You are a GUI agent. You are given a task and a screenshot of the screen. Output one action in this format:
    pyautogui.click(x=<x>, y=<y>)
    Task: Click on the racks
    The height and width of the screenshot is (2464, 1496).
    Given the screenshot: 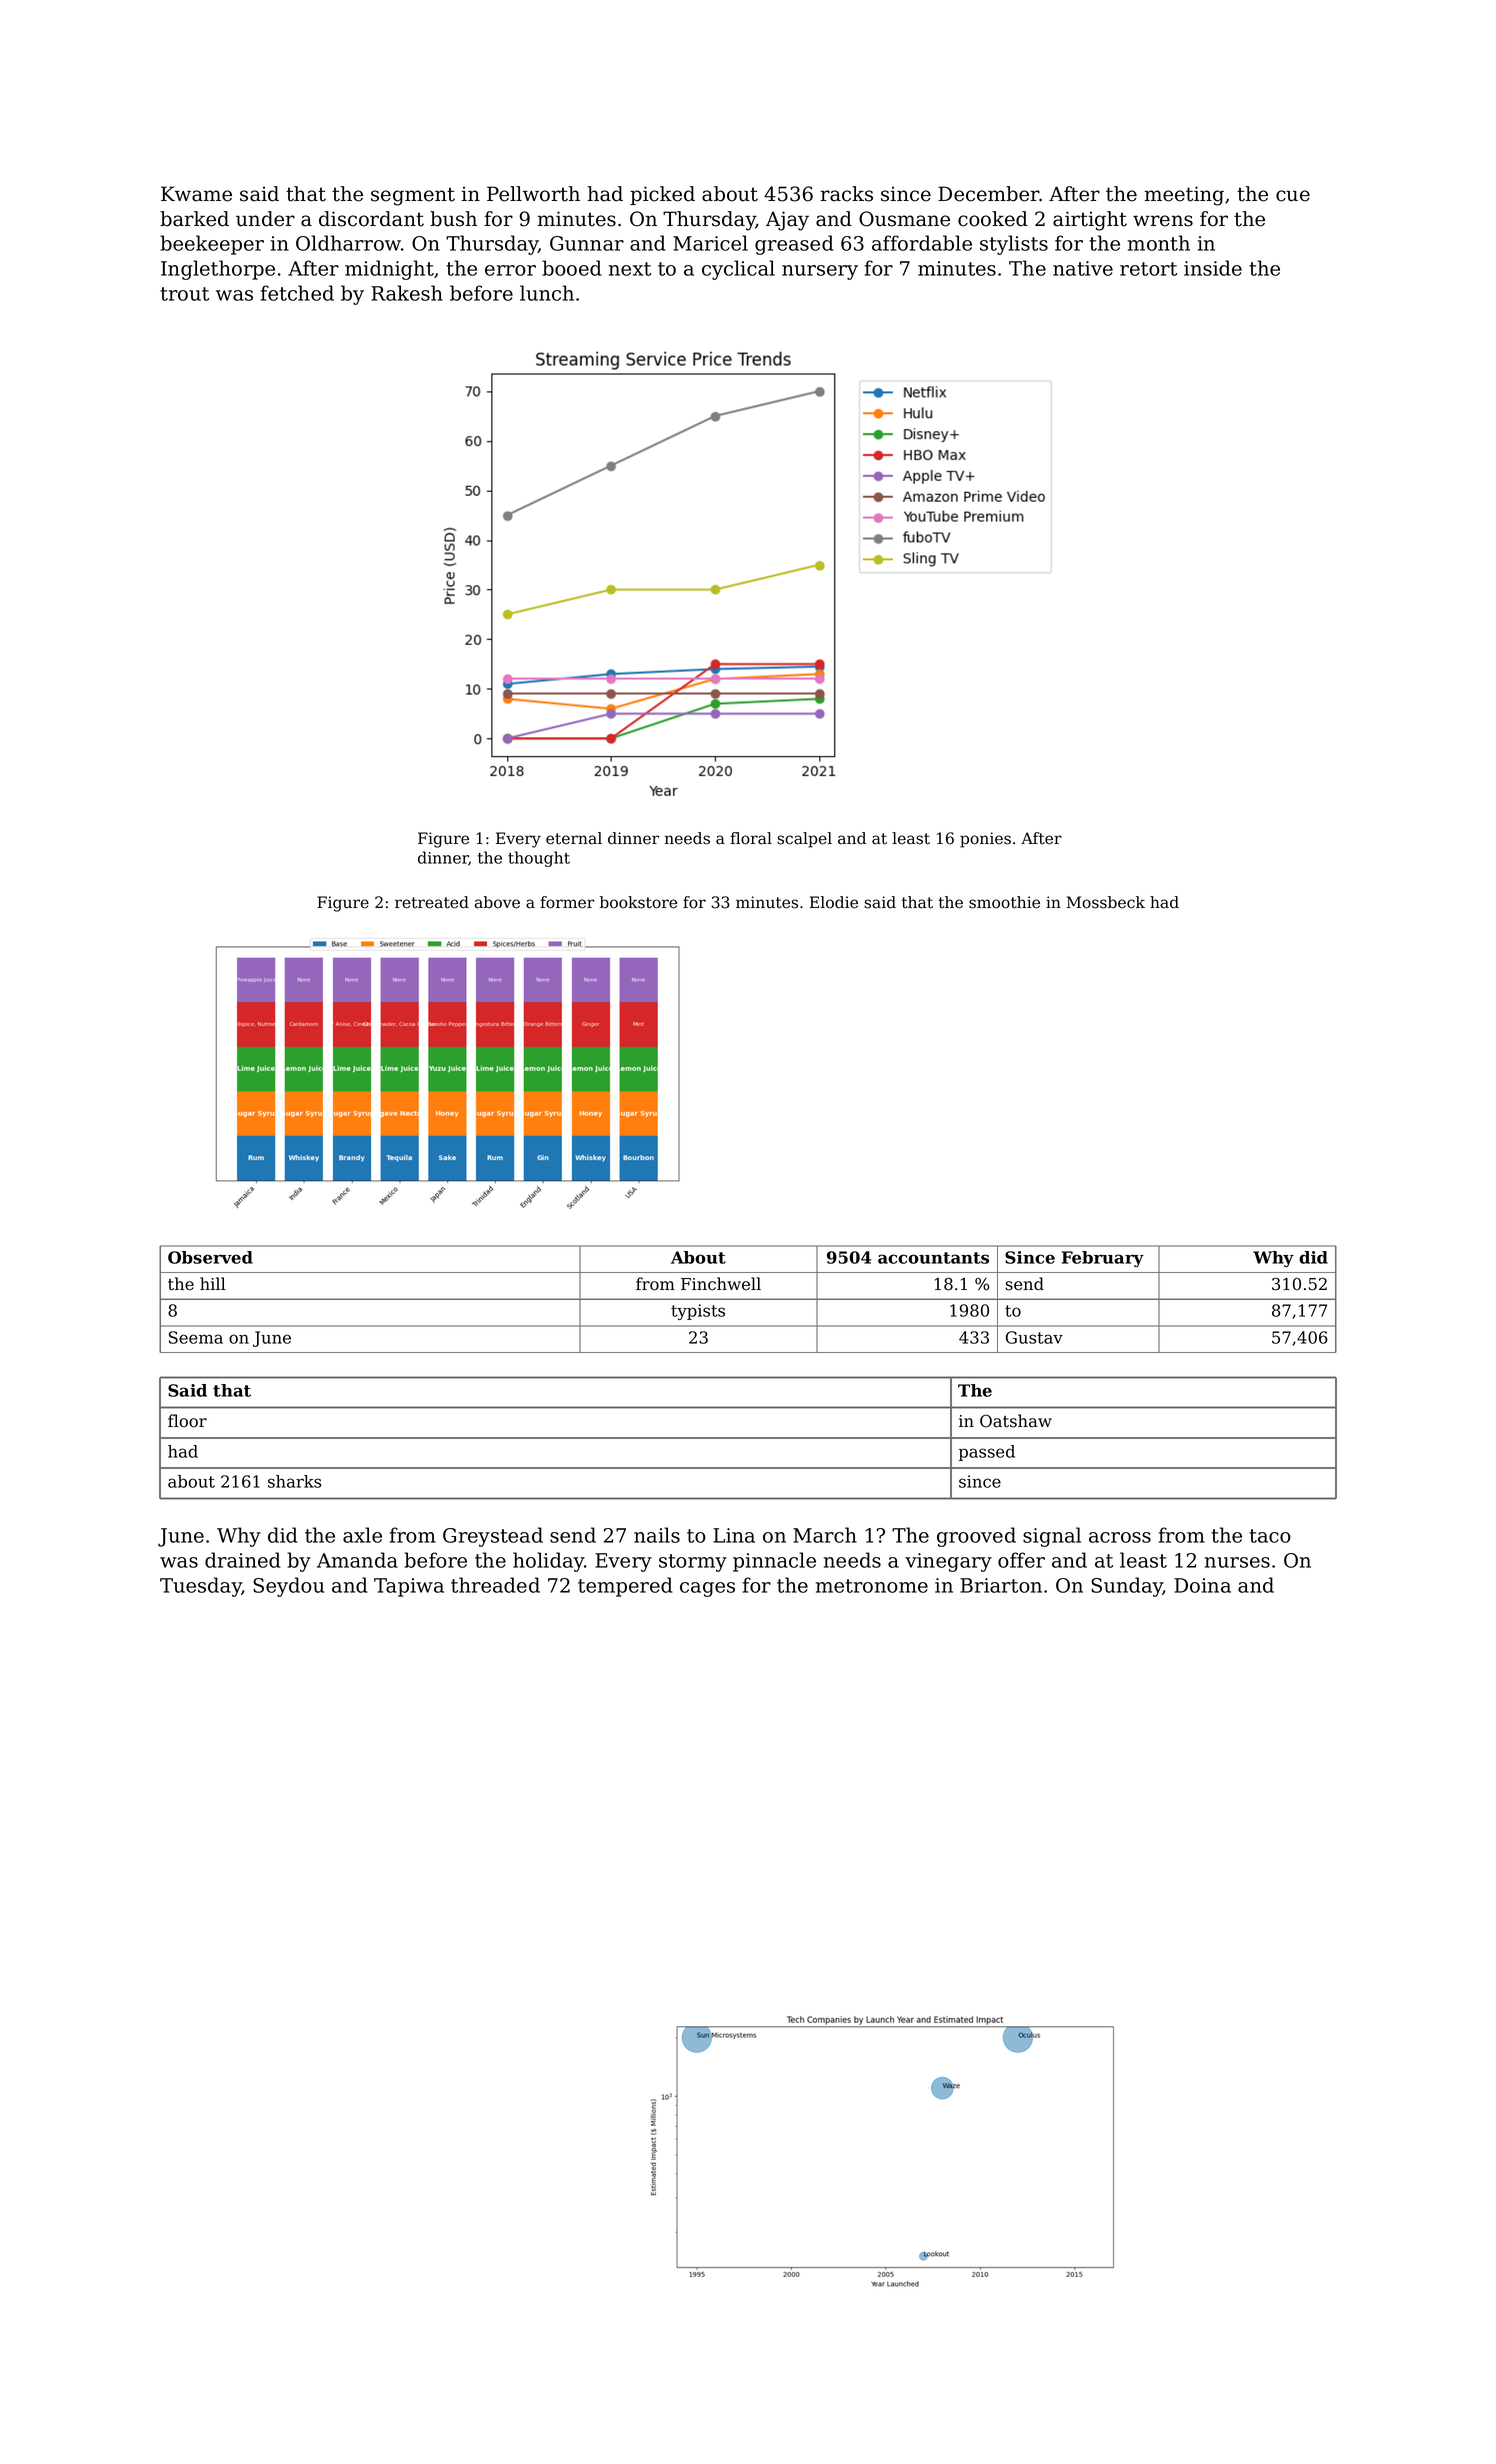 What is the action you would take?
    pyautogui.click(x=846, y=194)
